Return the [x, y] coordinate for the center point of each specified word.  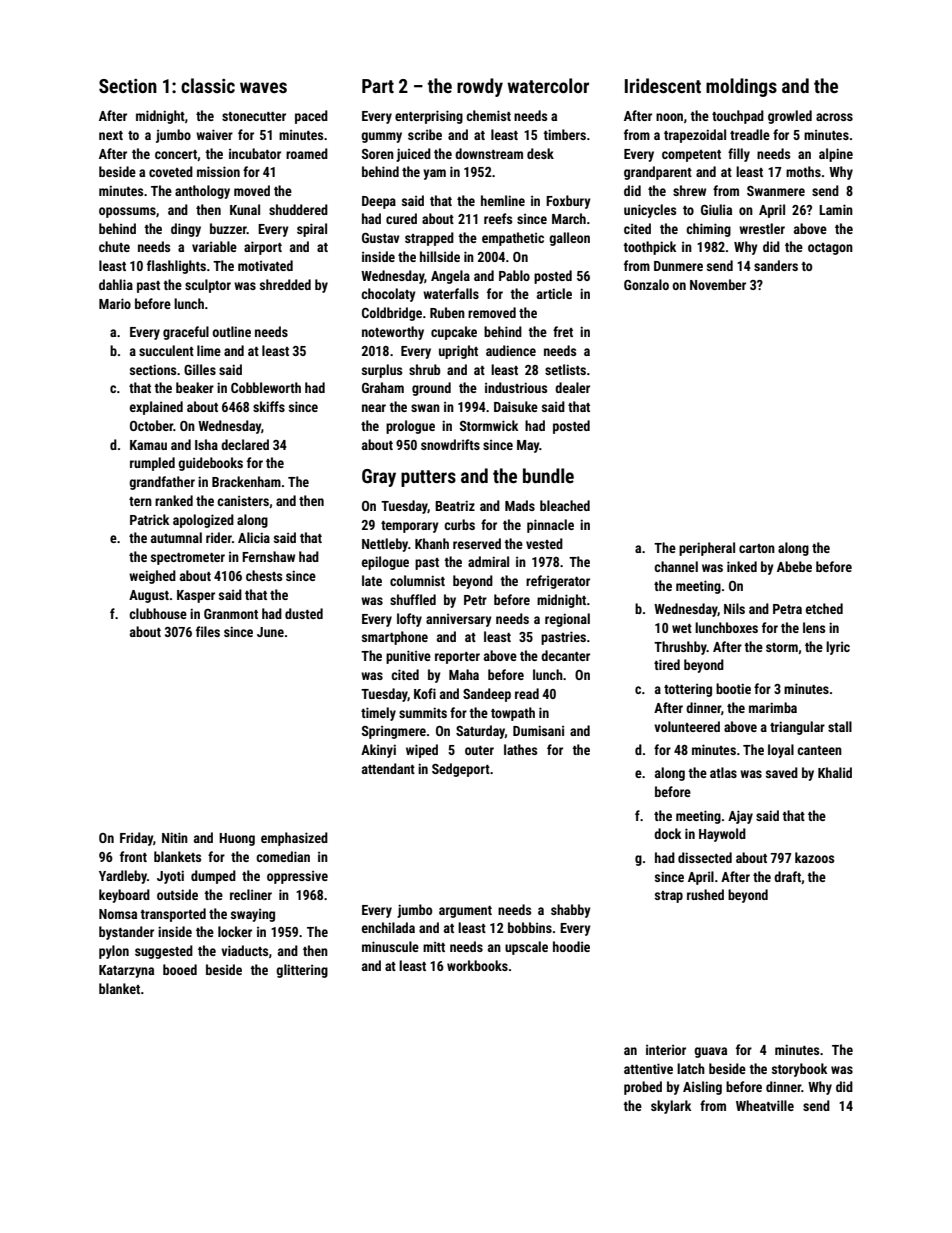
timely [378, 714]
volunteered [687, 726]
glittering [302, 971]
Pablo [514, 275]
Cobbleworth [266, 387]
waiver [214, 134]
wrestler [762, 228]
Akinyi [378, 751]
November [718, 284]
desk [540, 153]
